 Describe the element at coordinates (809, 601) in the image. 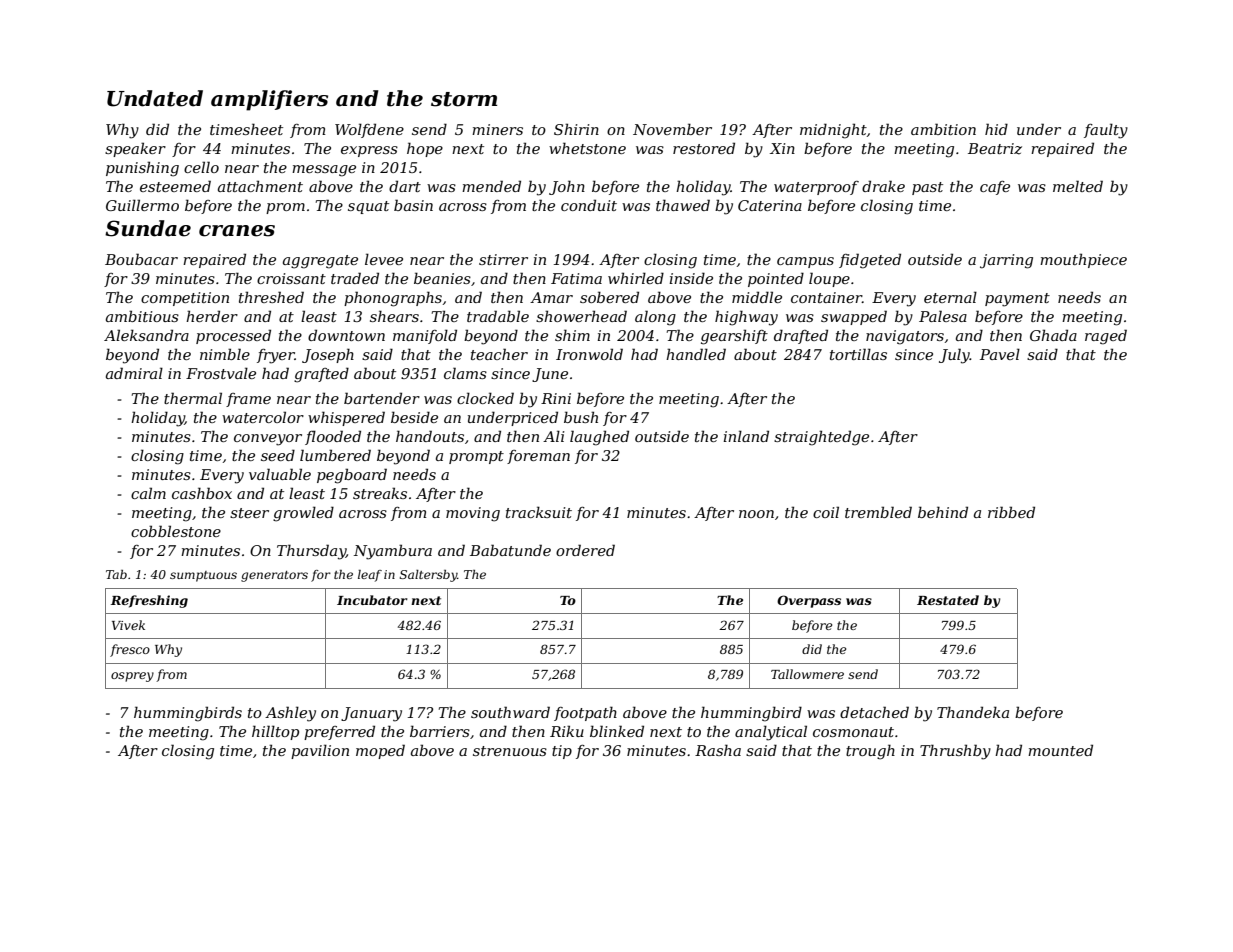

I see `Overpass` at that location.
